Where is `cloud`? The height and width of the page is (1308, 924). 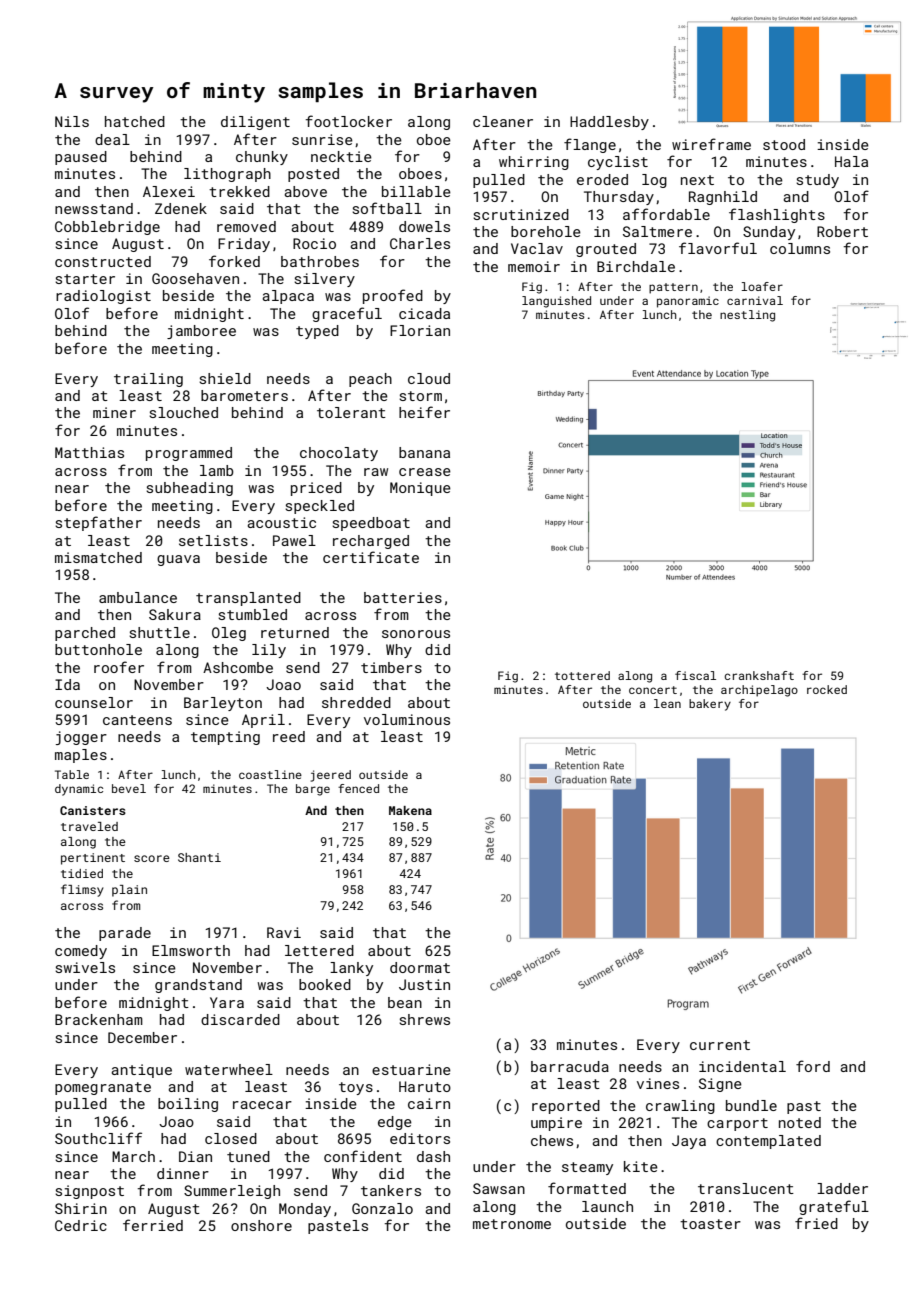 cloud is located at coordinates (429, 378).
